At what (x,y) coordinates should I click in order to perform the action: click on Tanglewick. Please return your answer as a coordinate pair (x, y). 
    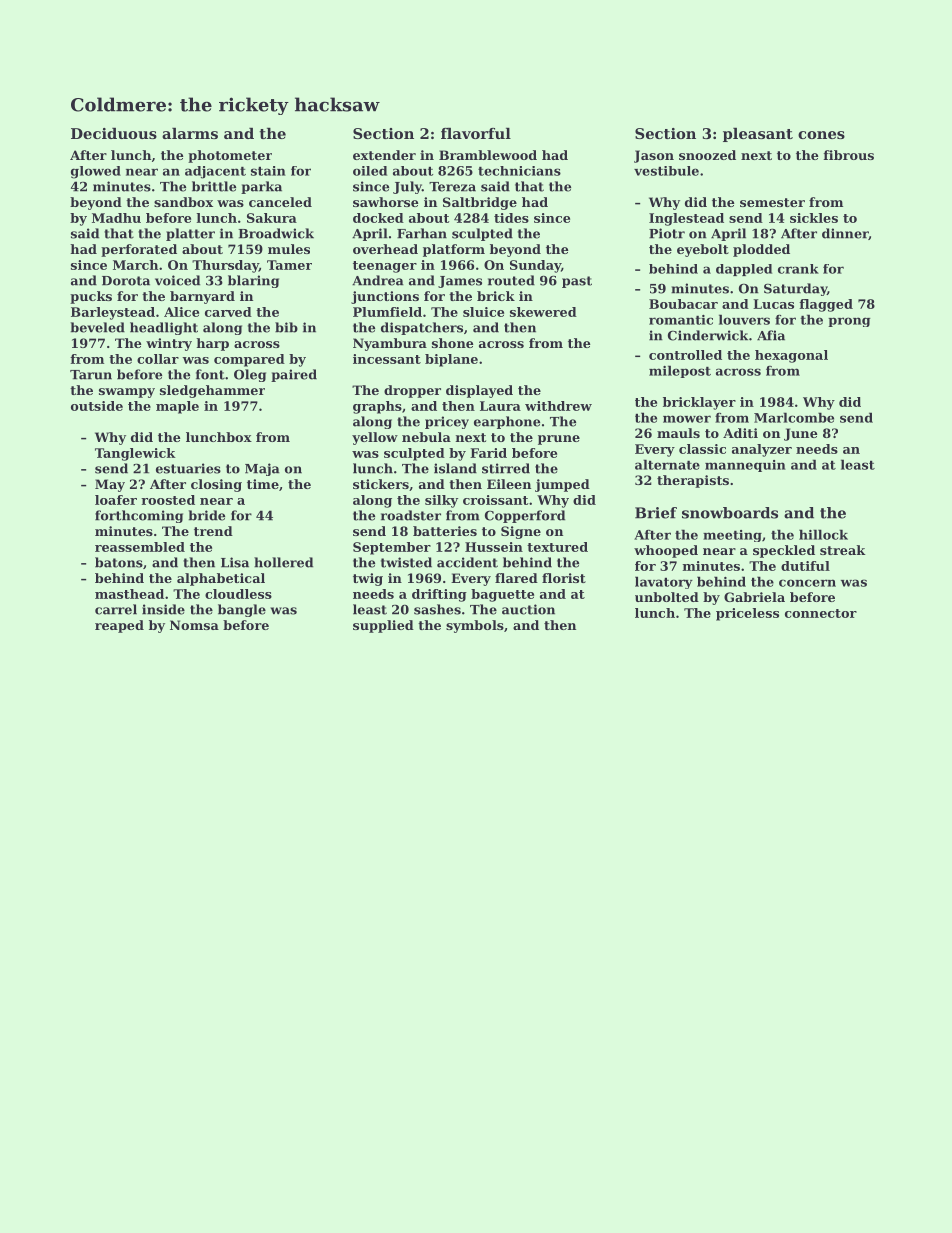
    Looking at the image, I should click on (135, 454).
